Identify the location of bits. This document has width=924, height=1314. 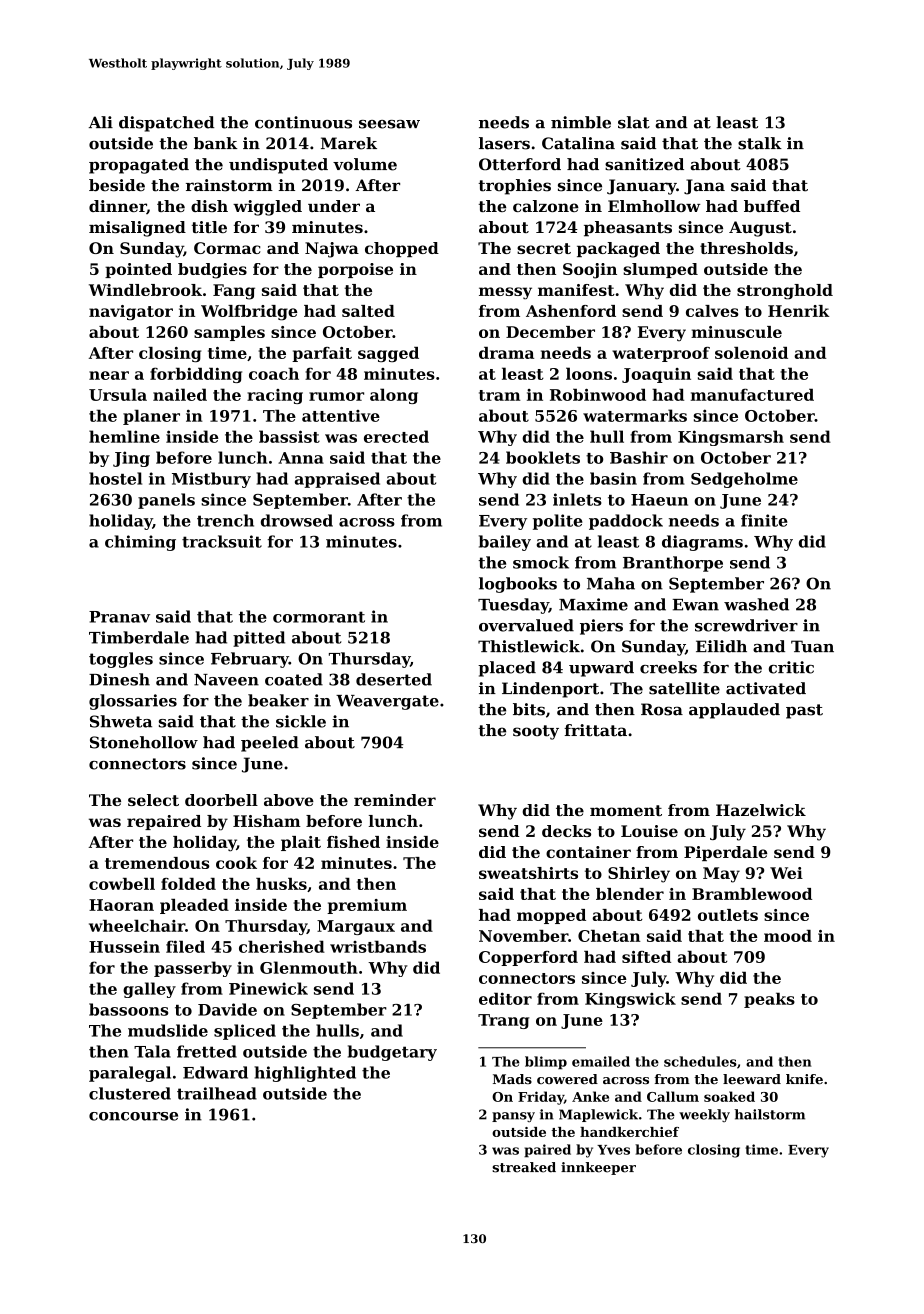
(529, 709).
